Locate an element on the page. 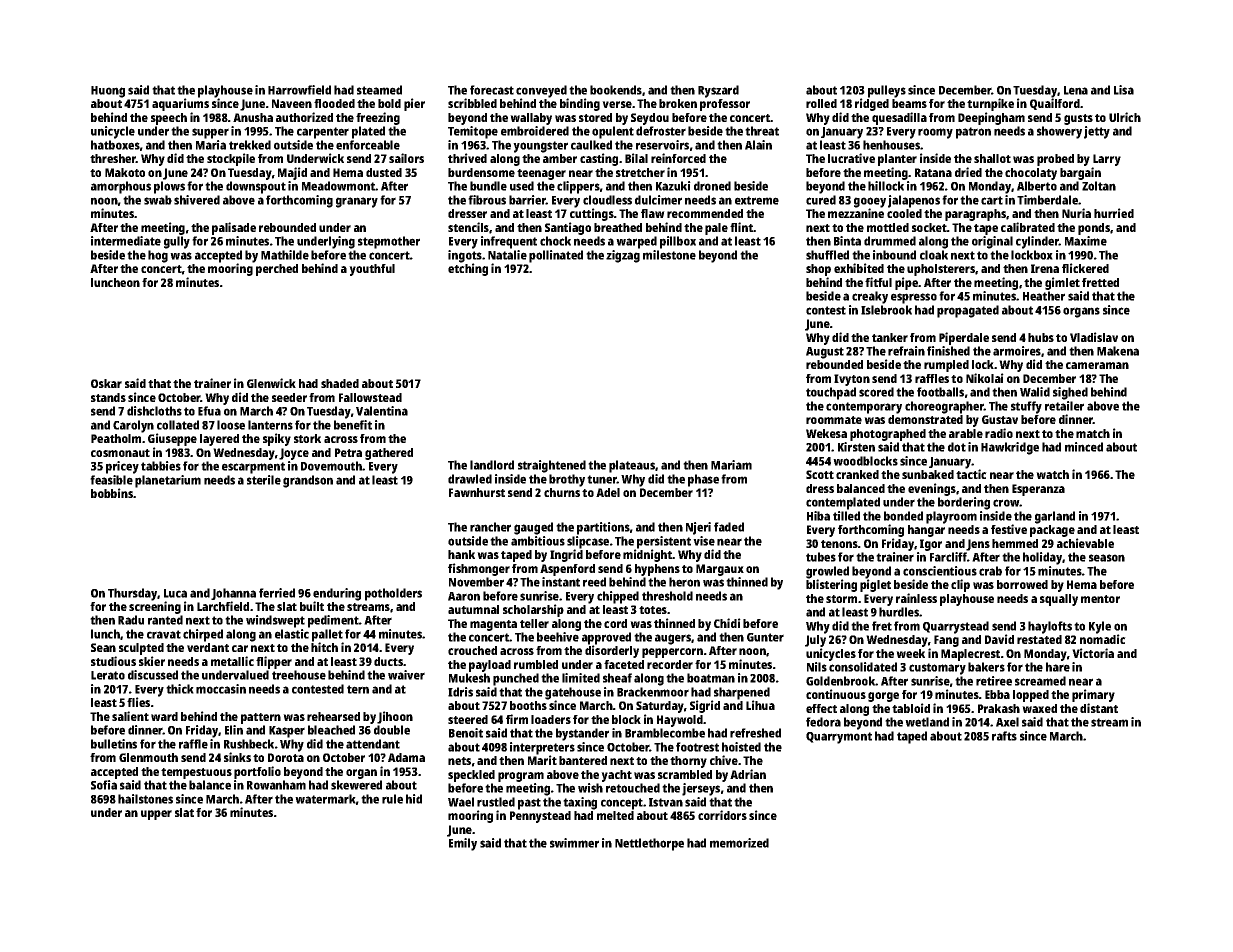  refreshed is located at coordinates (755, 733).
